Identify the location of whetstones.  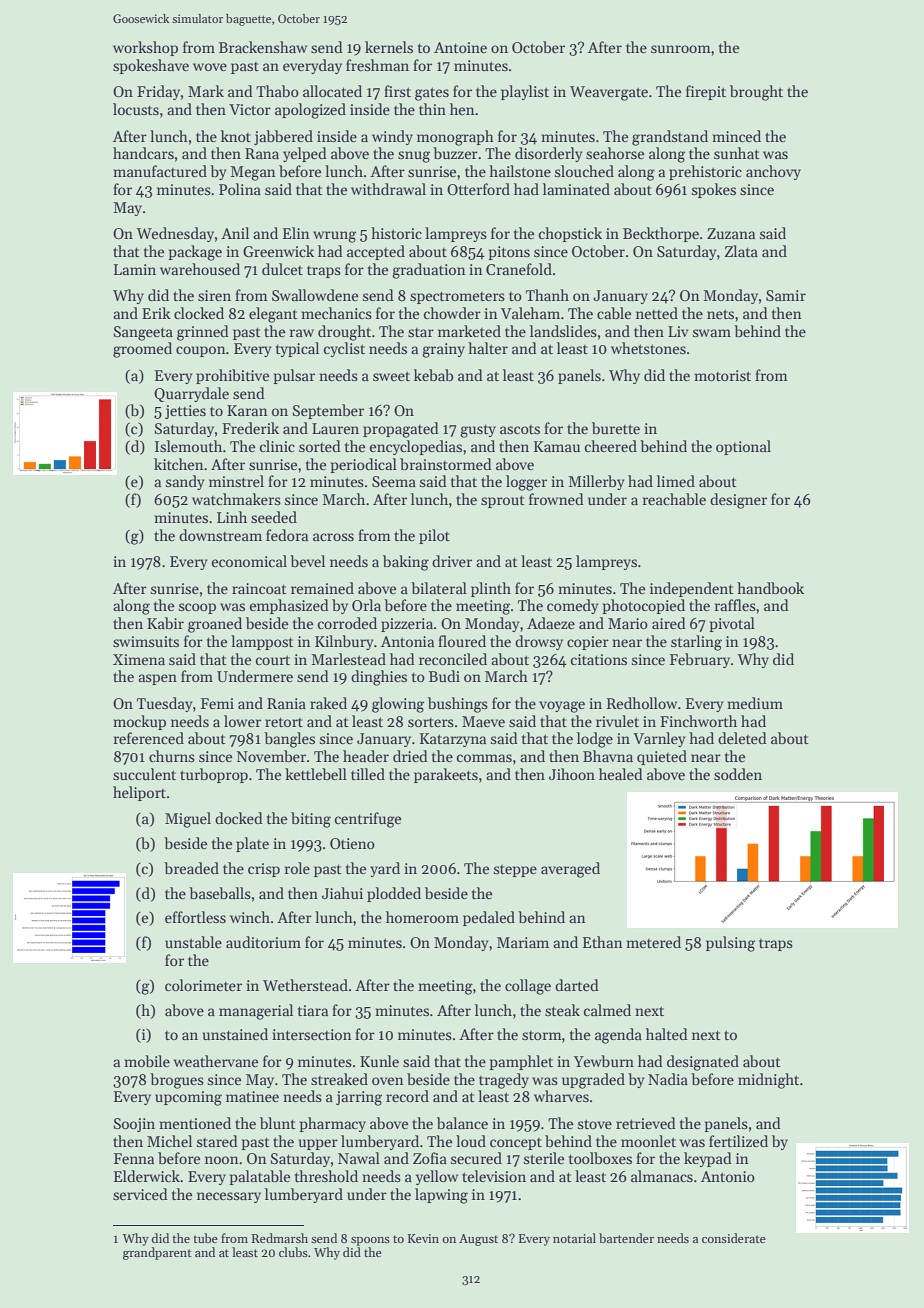
(648, 348).
